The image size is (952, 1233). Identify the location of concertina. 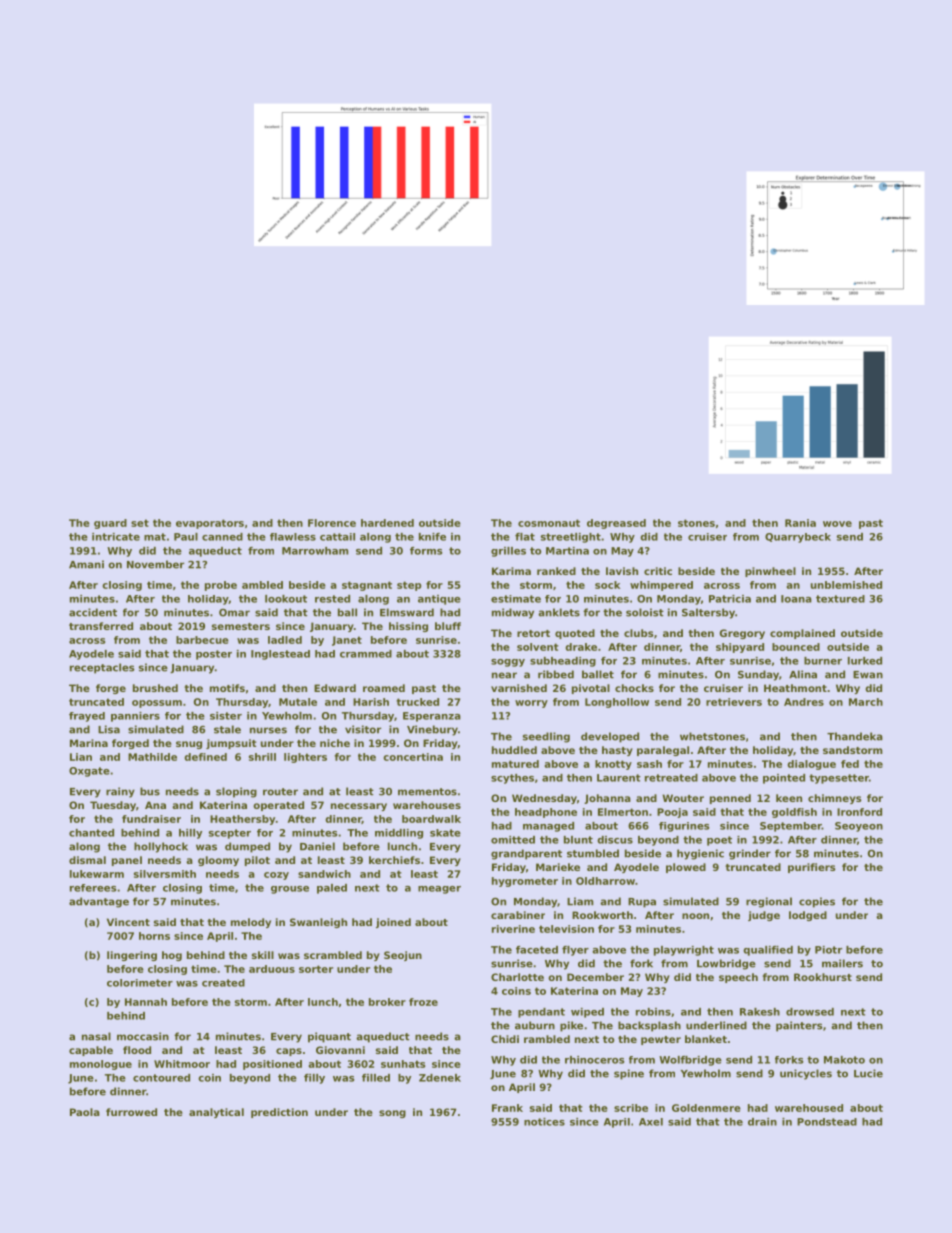
(413, 757).
